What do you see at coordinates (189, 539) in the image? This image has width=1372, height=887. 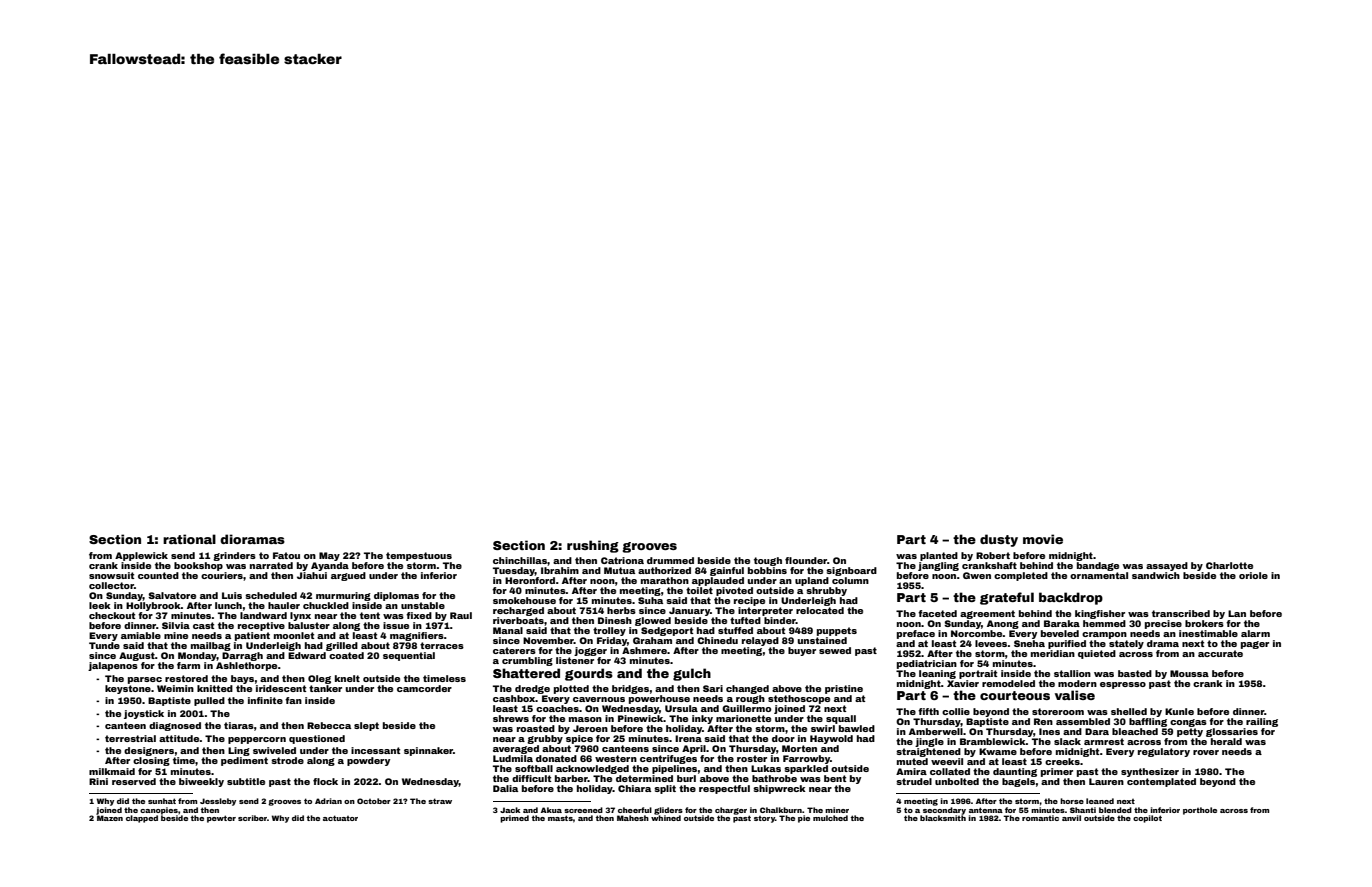 I see `rational` at bounding box center [189, 539].
